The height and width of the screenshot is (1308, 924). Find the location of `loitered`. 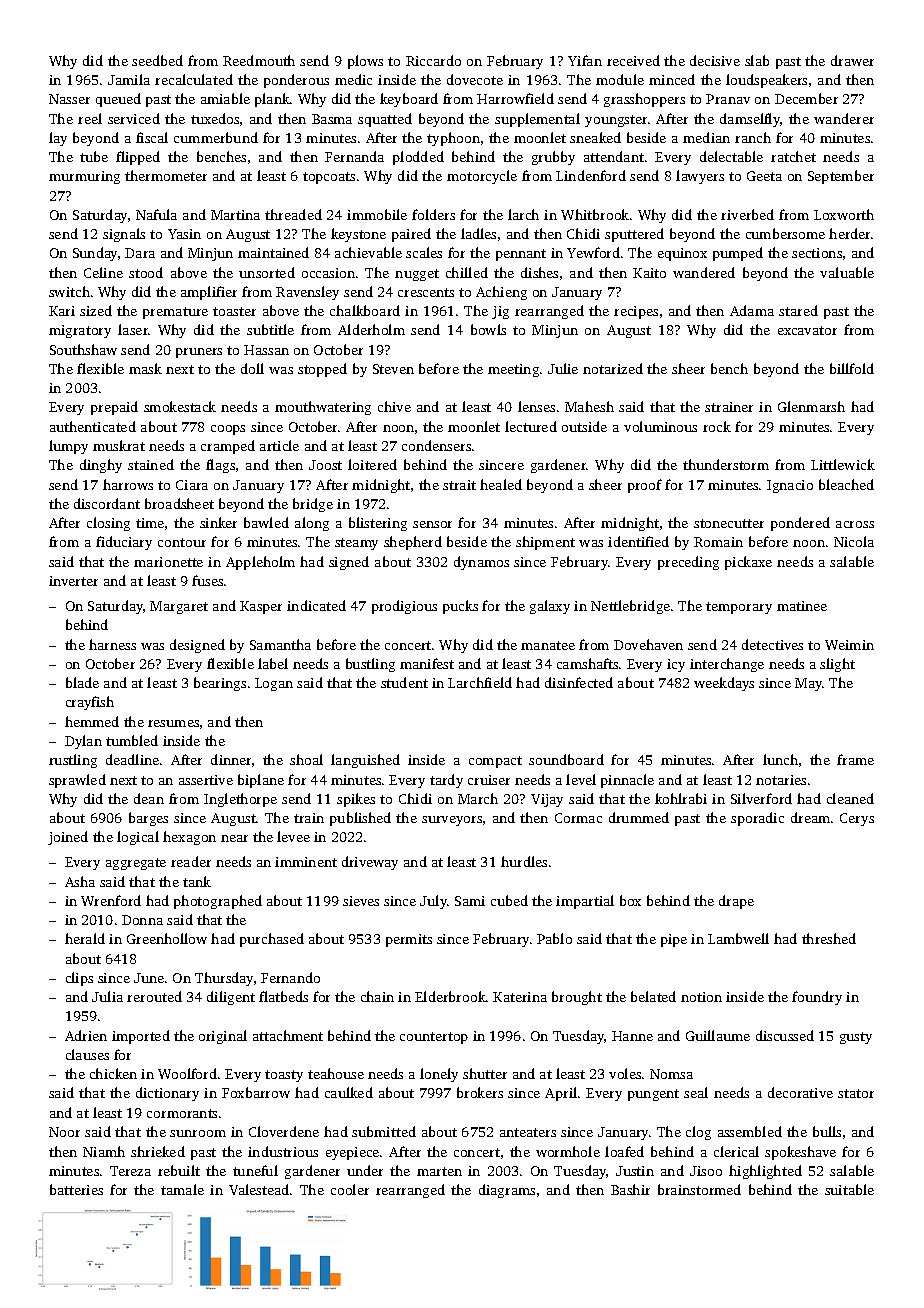

loitered is located at coordinates (372, 464).
